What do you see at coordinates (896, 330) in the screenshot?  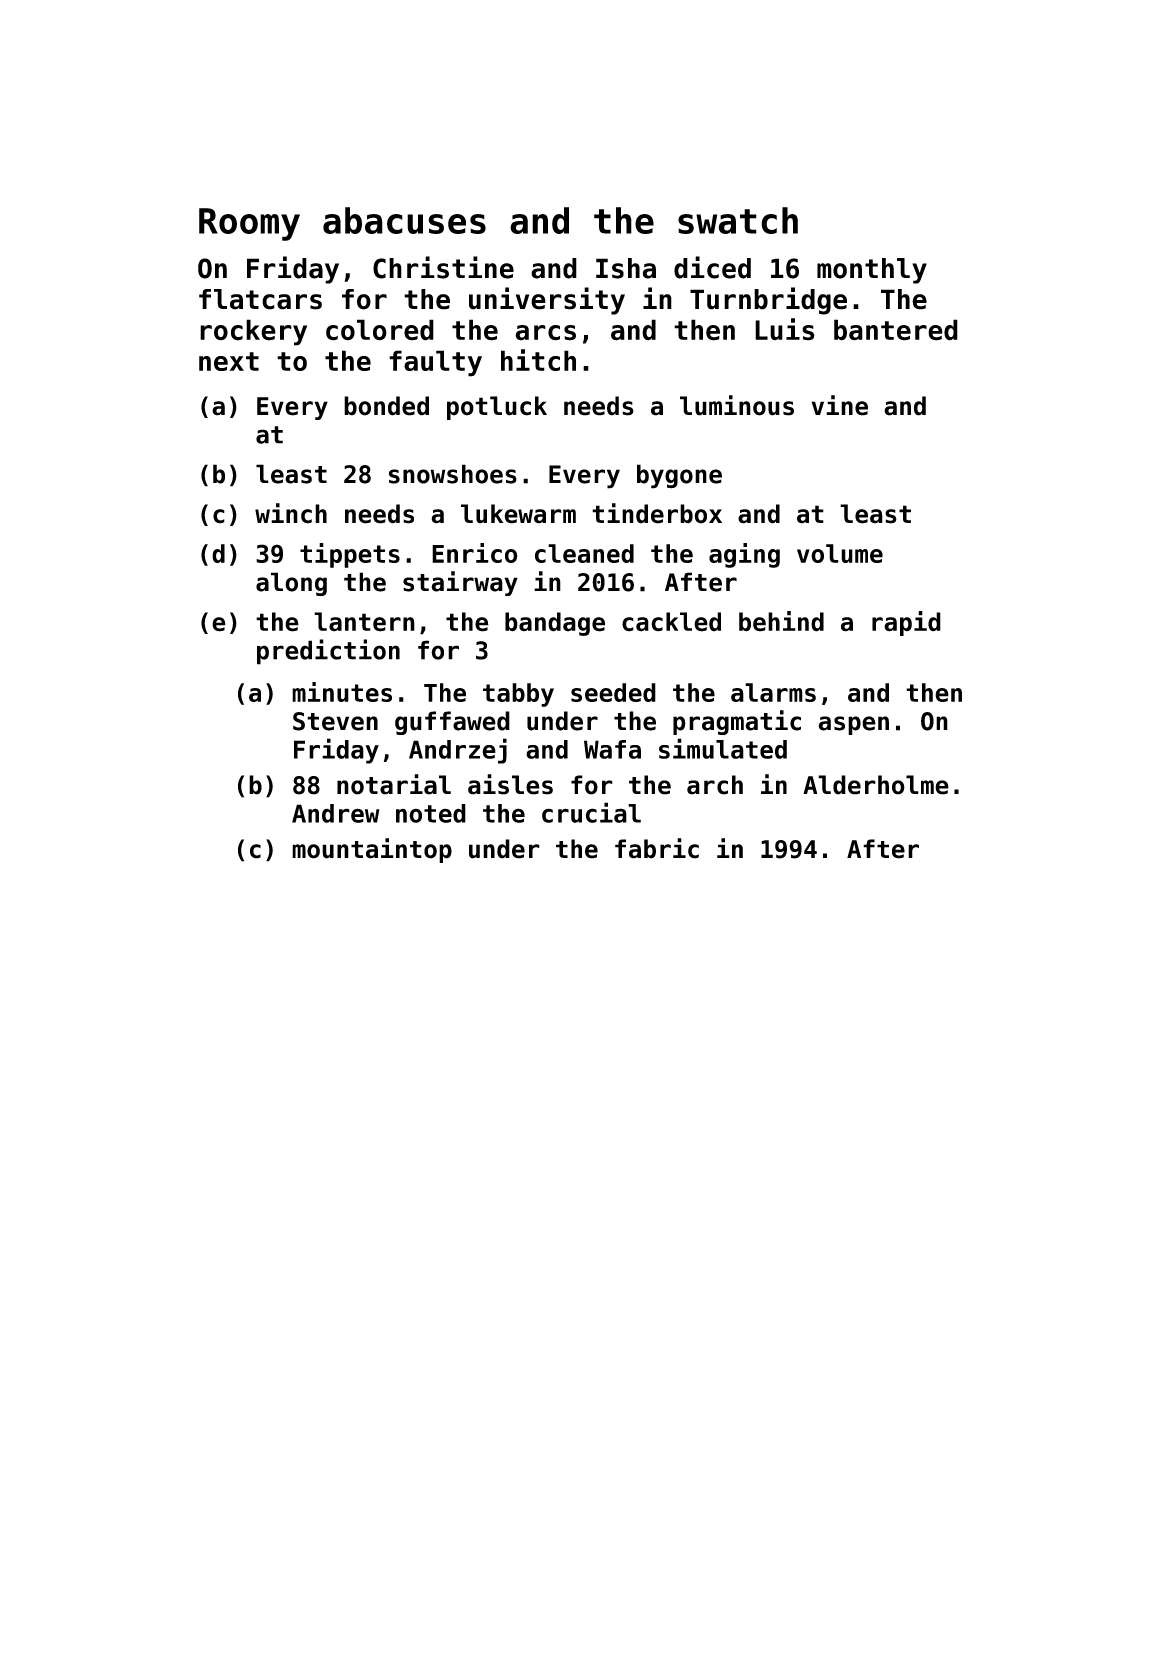 I see `bantered` at bounding box center [896, 330].
